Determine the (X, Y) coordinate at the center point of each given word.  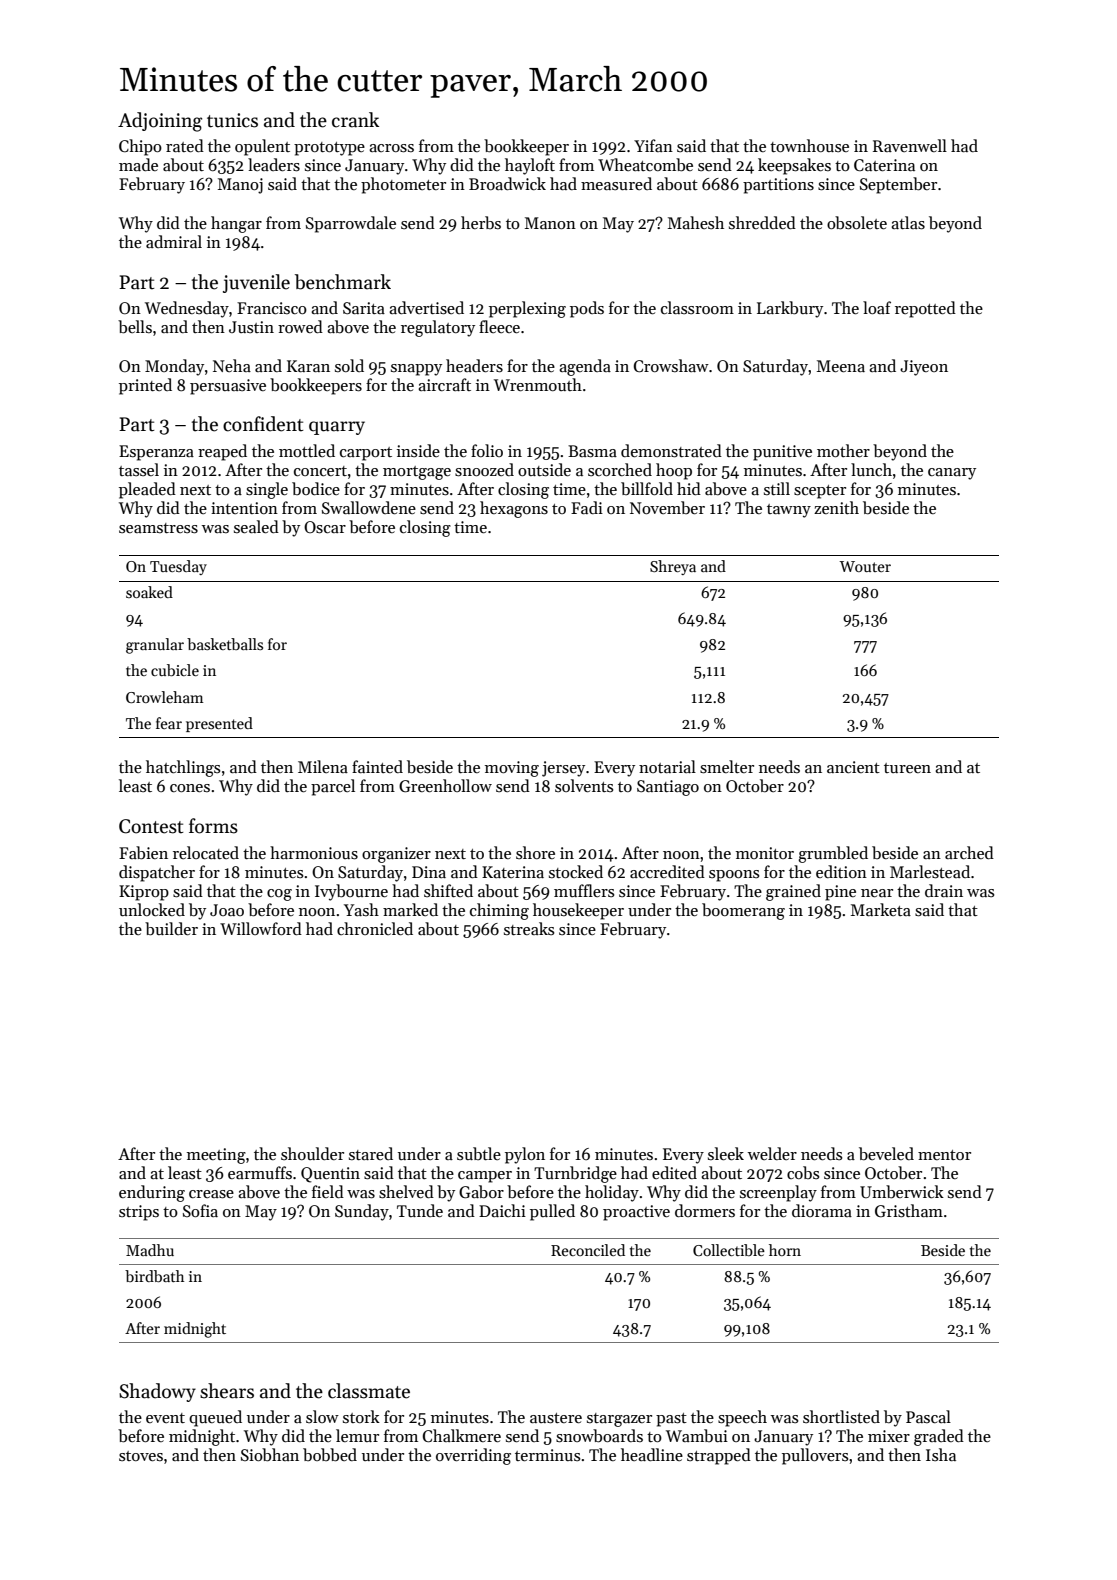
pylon (525, 1155)
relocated (206, 852)
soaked (149, 592)
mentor (944, 1155)
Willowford (261, 928)
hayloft (530, 166)
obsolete (857, 223)
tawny (789, 511)
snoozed (484, 470)
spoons (734, 876)
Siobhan (270, 1455)
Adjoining (160, 122)
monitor (765, 853)
